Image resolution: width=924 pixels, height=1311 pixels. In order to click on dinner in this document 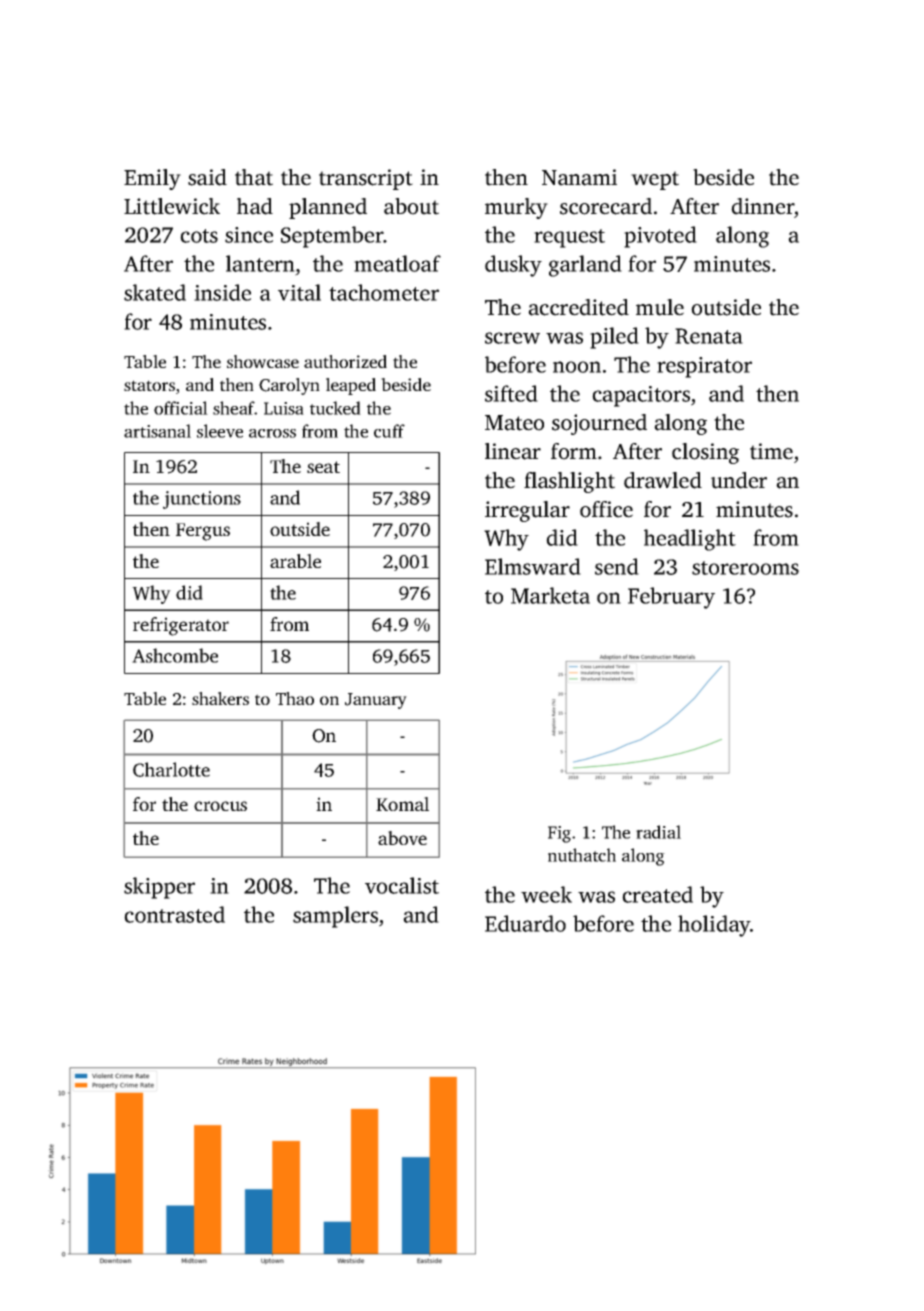, I will do `click(762, 206)`.
